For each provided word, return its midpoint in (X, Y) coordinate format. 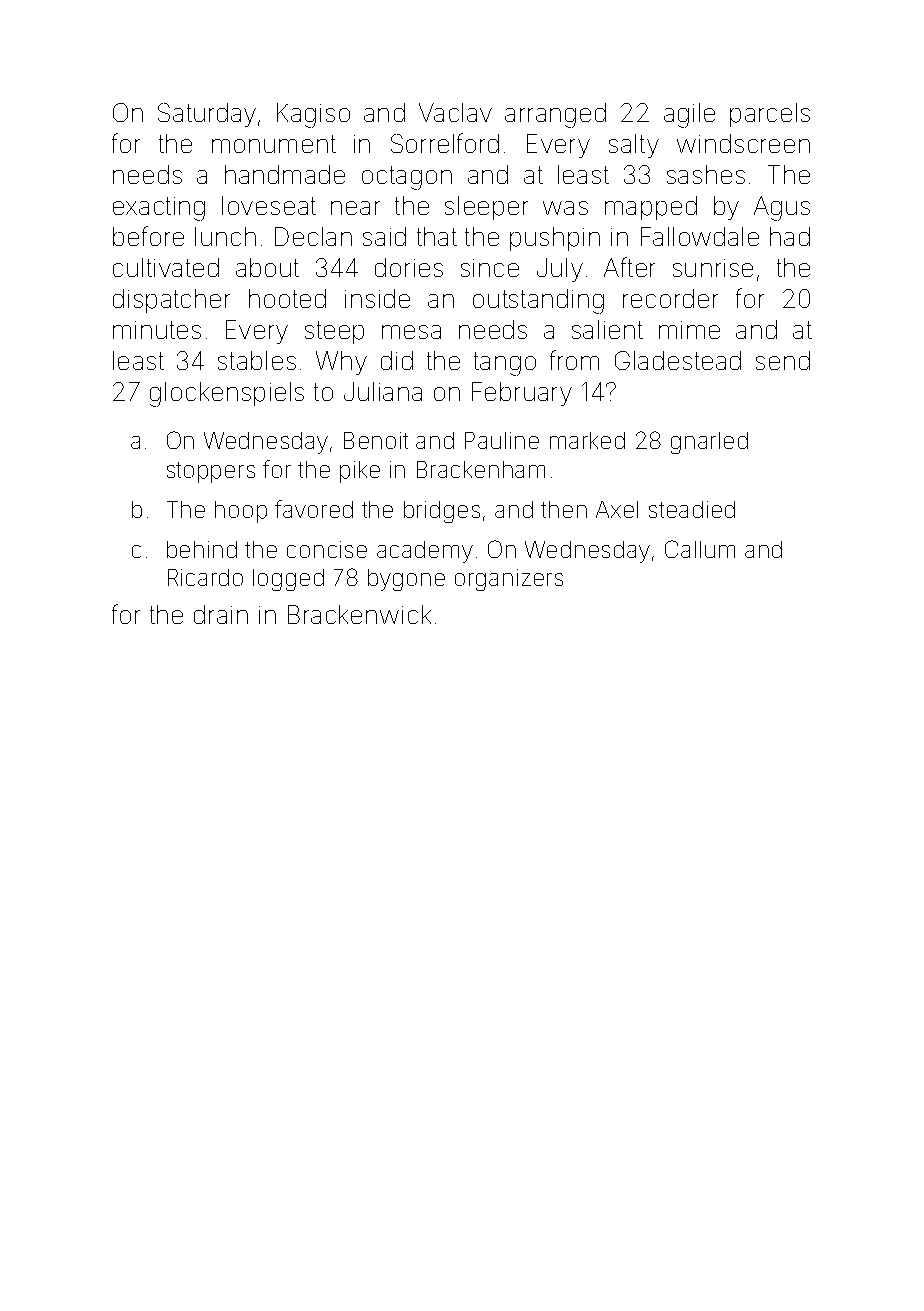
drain (221, 614)
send (783, 360)
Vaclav (455, 112)
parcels (770, 115)
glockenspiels (227, 394)
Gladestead (678, 360)
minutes (157, 330)
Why (341, 363)
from (574, 360)
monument (274, 144)
